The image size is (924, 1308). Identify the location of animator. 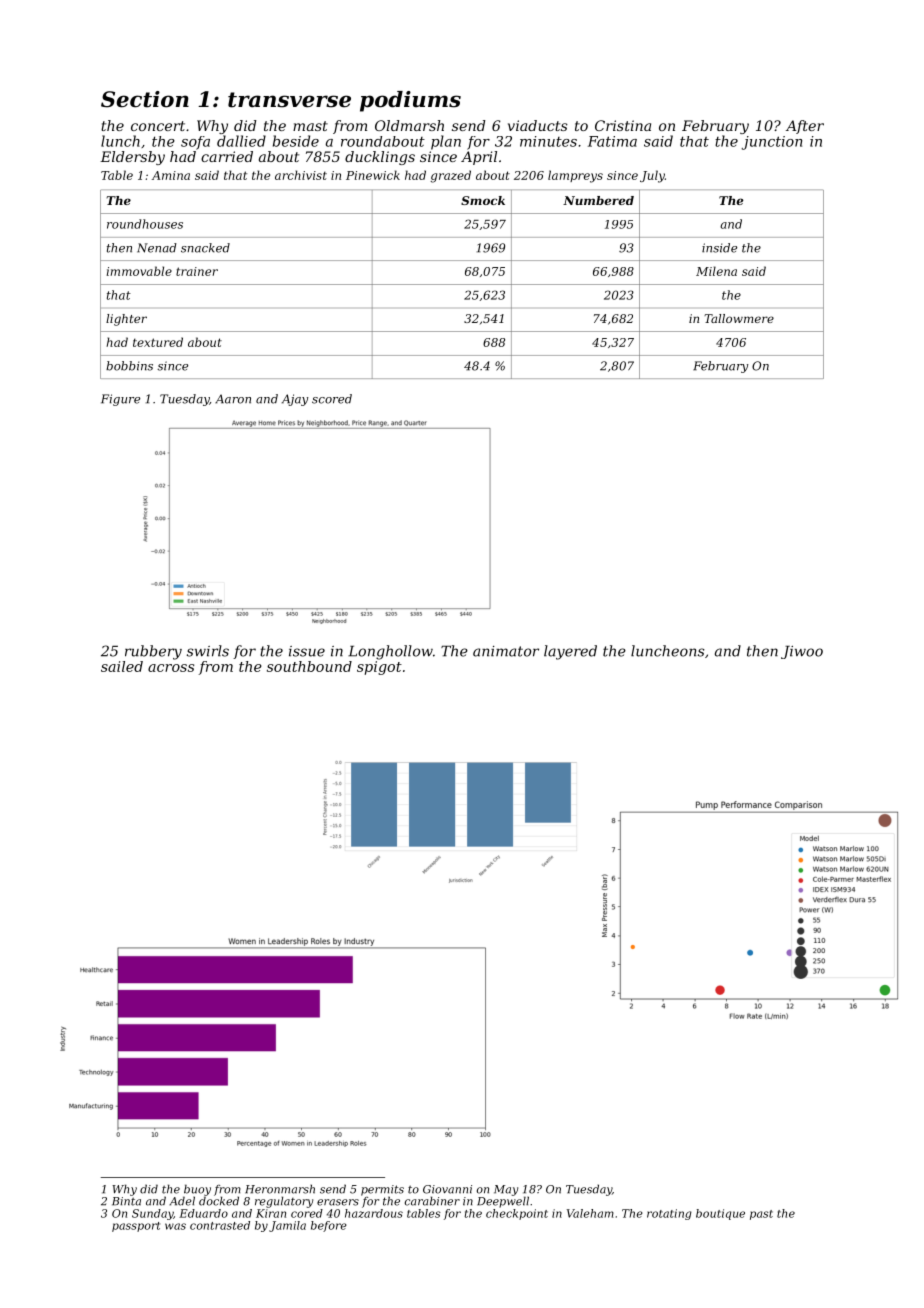
(506, 651).
